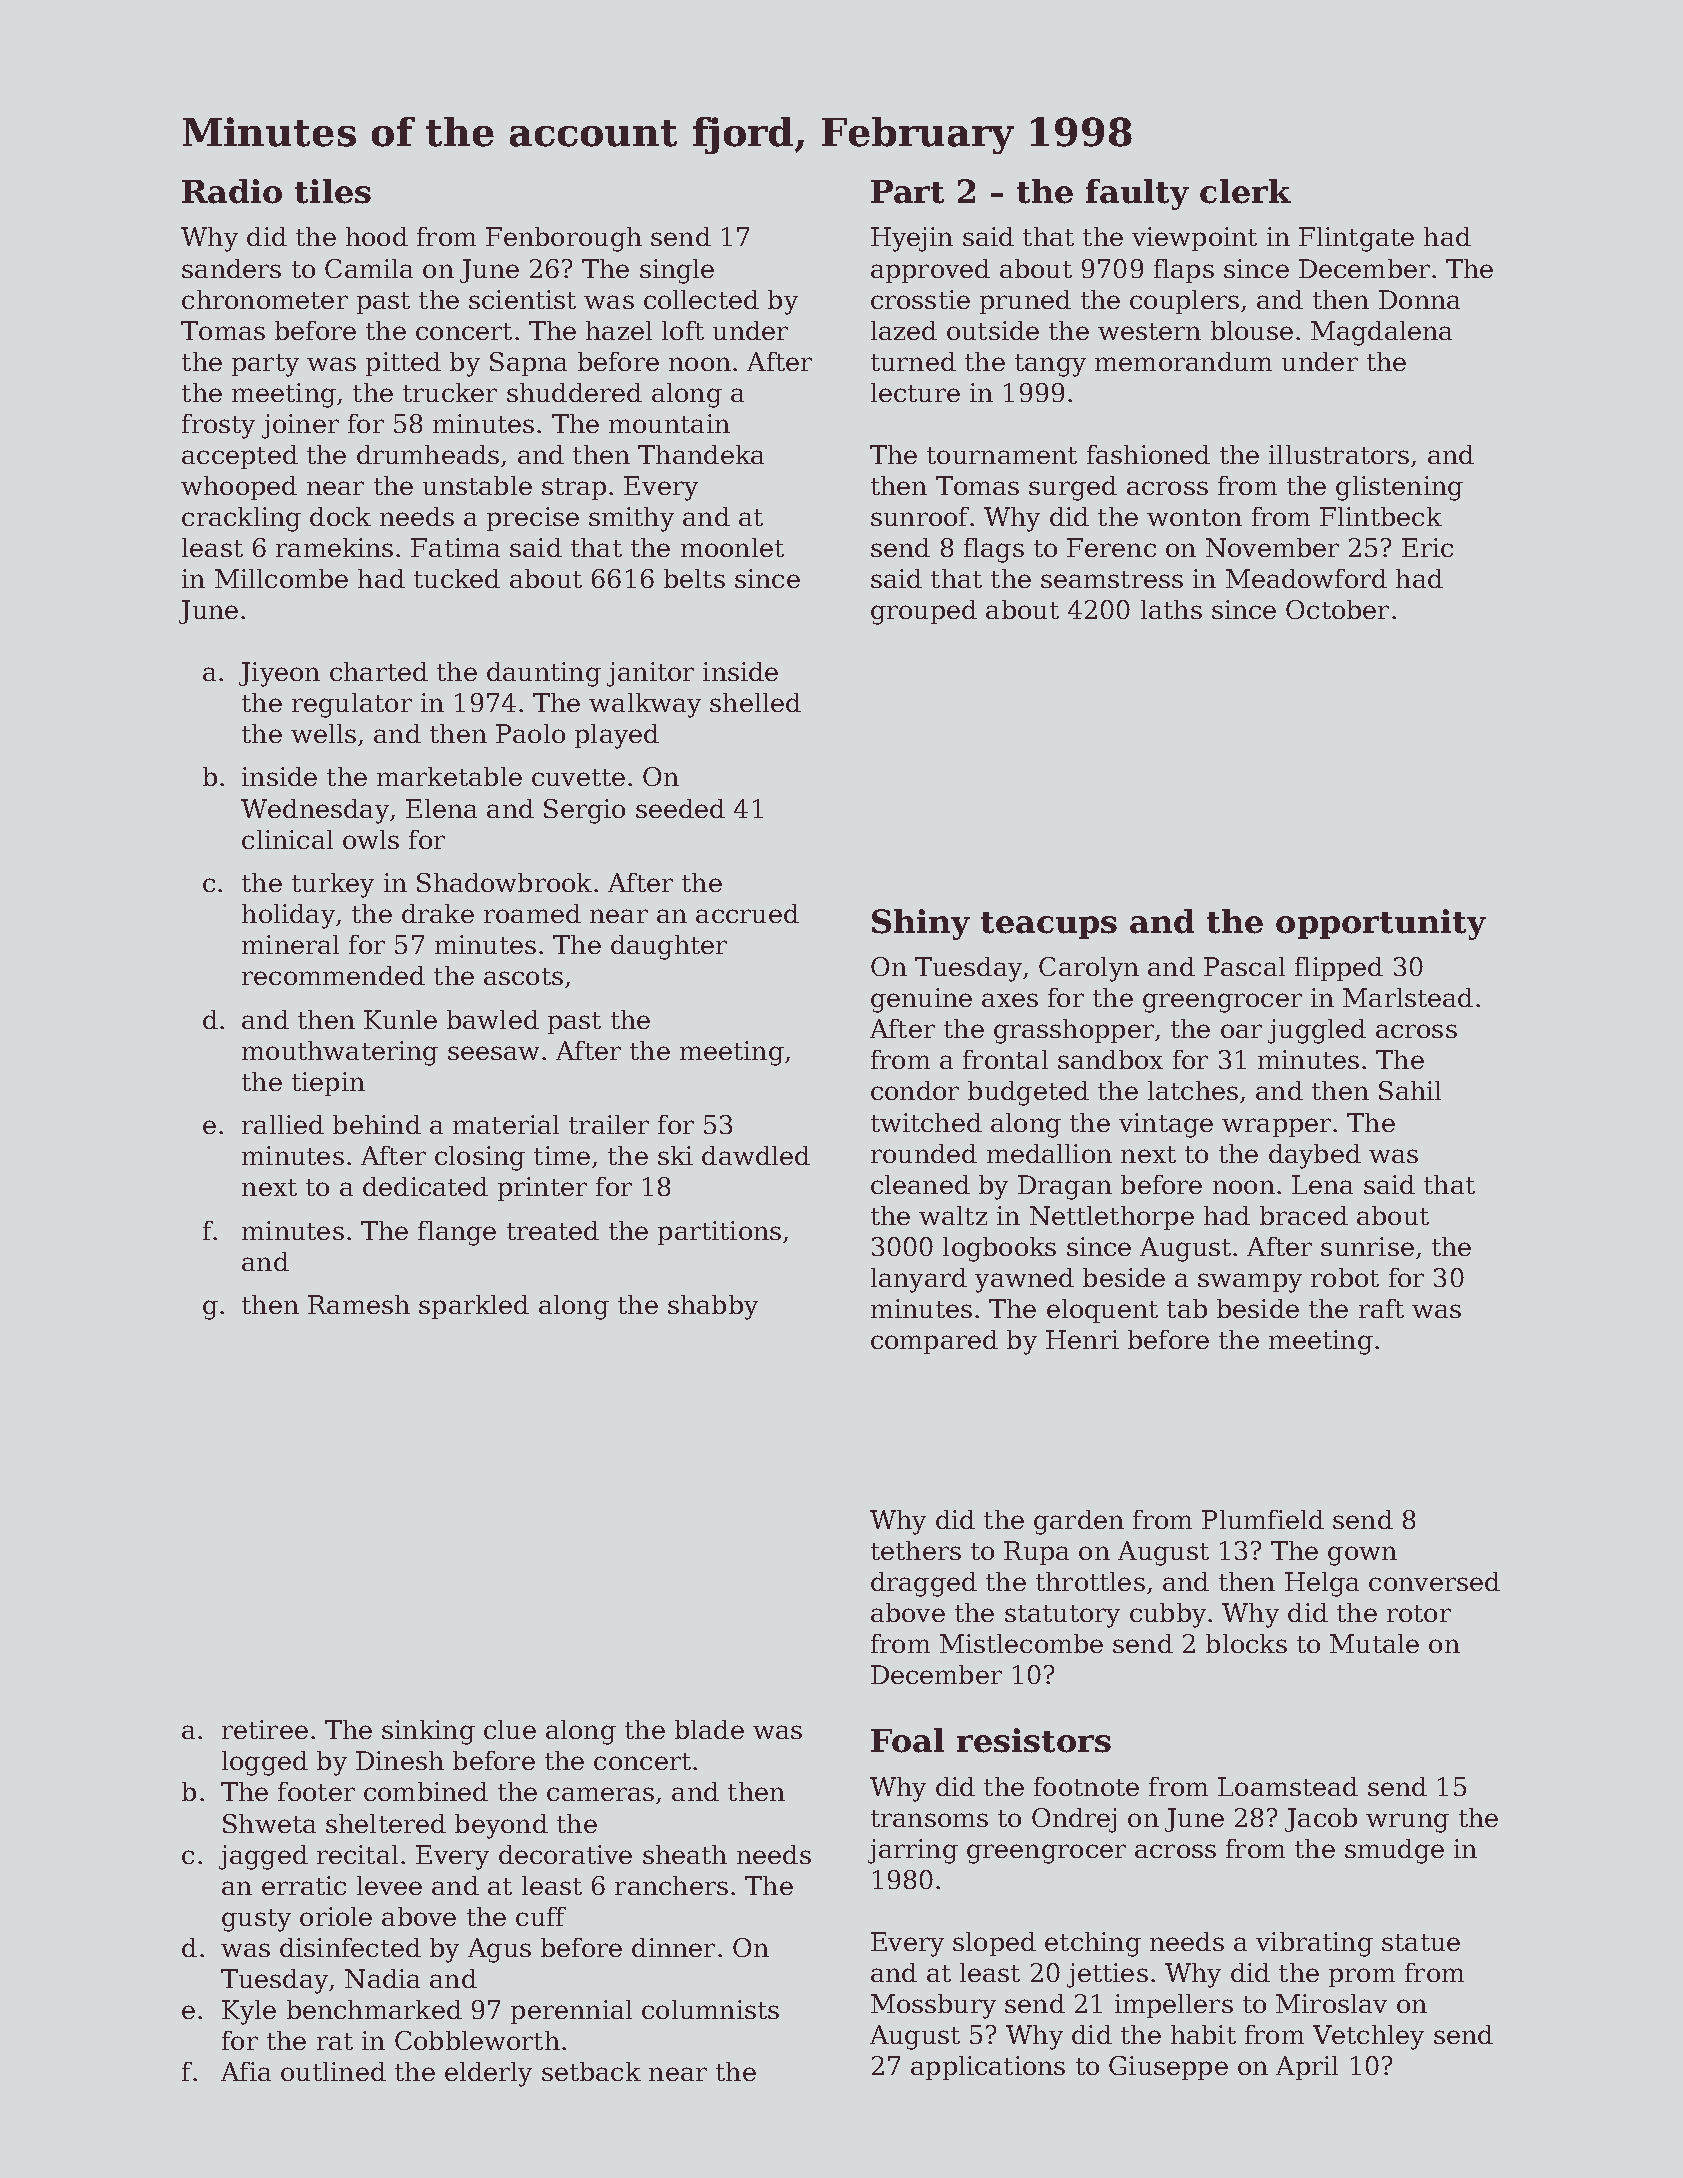 The height and width of the screenshot is (2178, 1683). I want to click on applications, so click(988, 2068).
